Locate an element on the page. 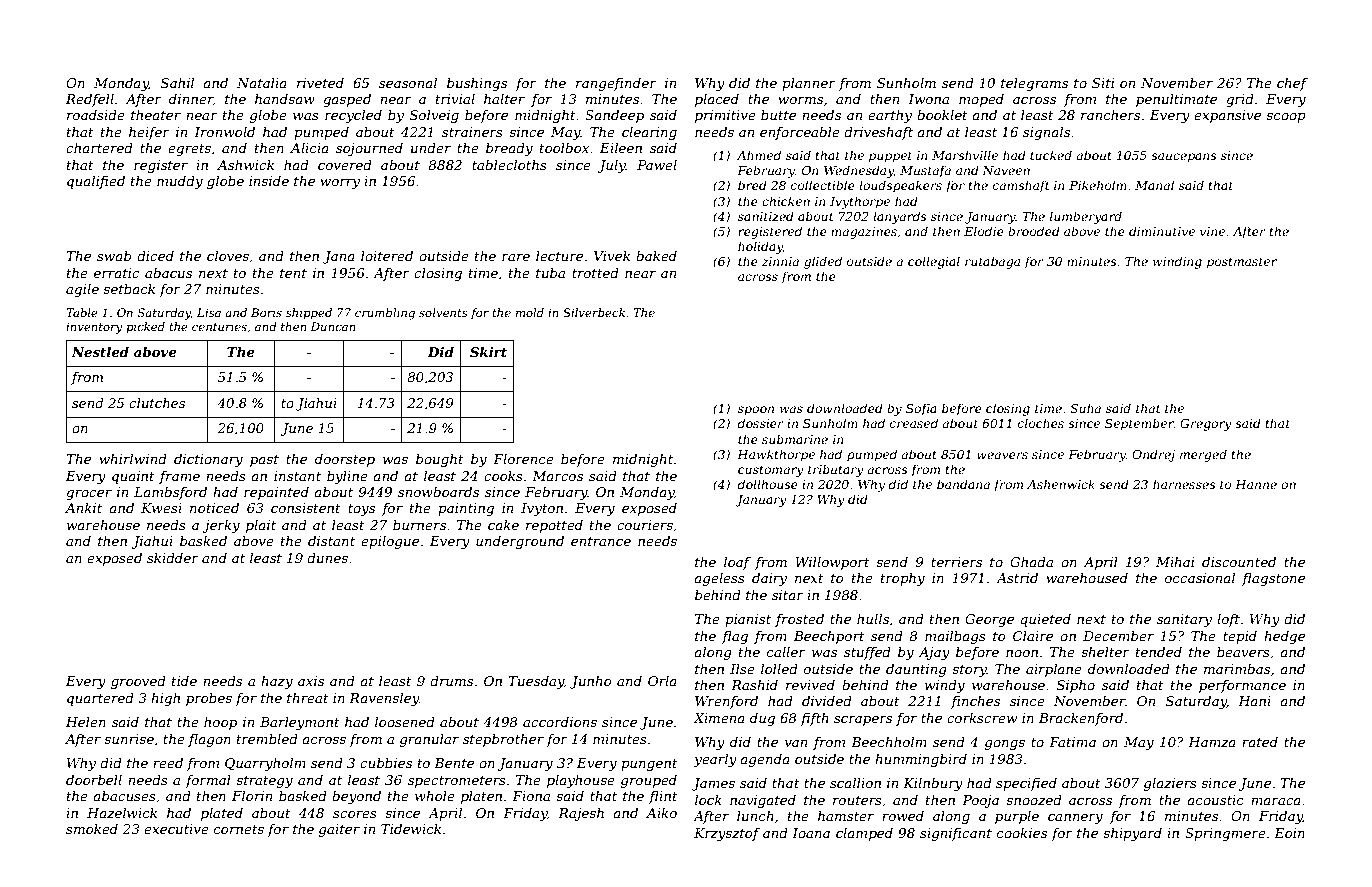 The image size is (1372, 887). clutches is located at coordinates (157, 403).
